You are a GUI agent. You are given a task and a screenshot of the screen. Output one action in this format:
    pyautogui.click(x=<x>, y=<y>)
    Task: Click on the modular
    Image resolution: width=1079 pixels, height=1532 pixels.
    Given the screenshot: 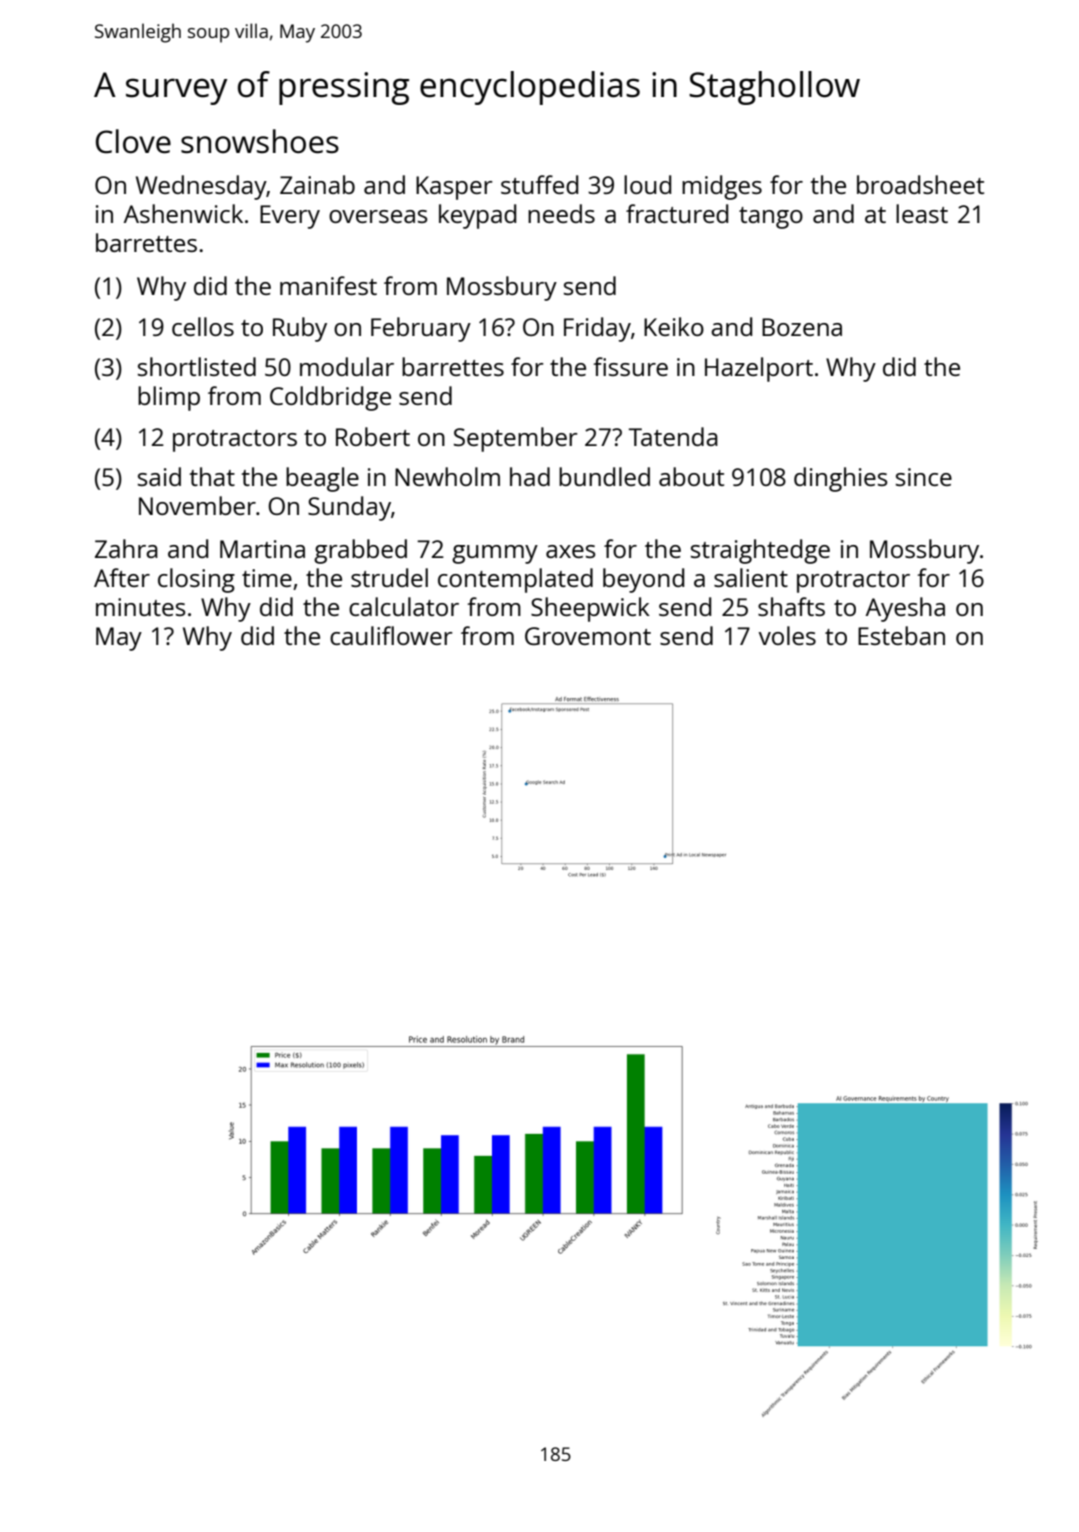 What is the action you would take?
    pyautogui.click(x=347, y=366)
